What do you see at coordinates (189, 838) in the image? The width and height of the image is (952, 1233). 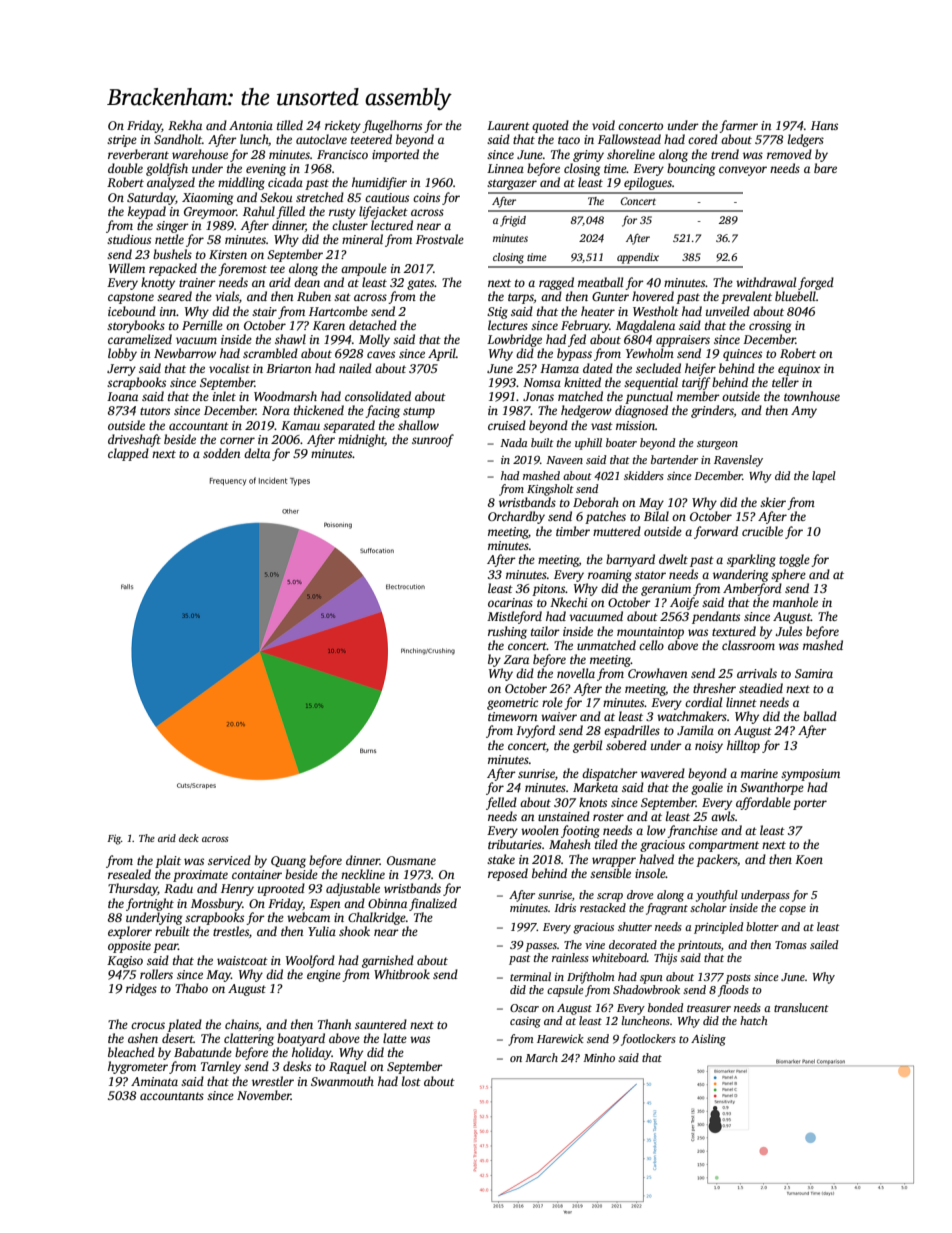 I see `deck` at bounding box center [189, 838].
